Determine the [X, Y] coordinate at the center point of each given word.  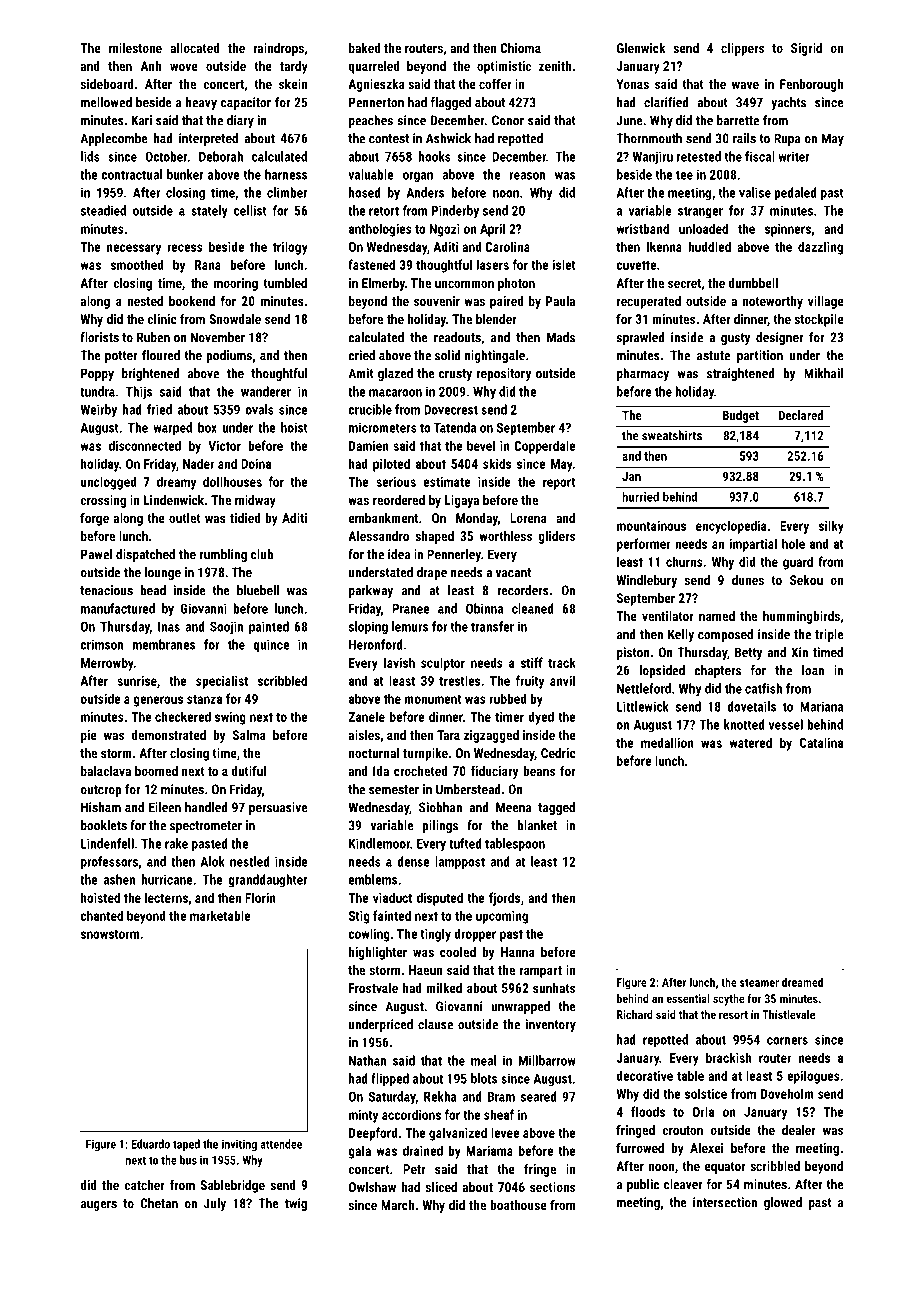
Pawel [96, 554]
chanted [101, 915]
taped [186, 1145]
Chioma [520, 48]
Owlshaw [372, 1187]
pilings [440, 826]
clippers [742, 49]
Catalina [821, 742]
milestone [135, 48]
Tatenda [455, 427]
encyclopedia [731, 527]
